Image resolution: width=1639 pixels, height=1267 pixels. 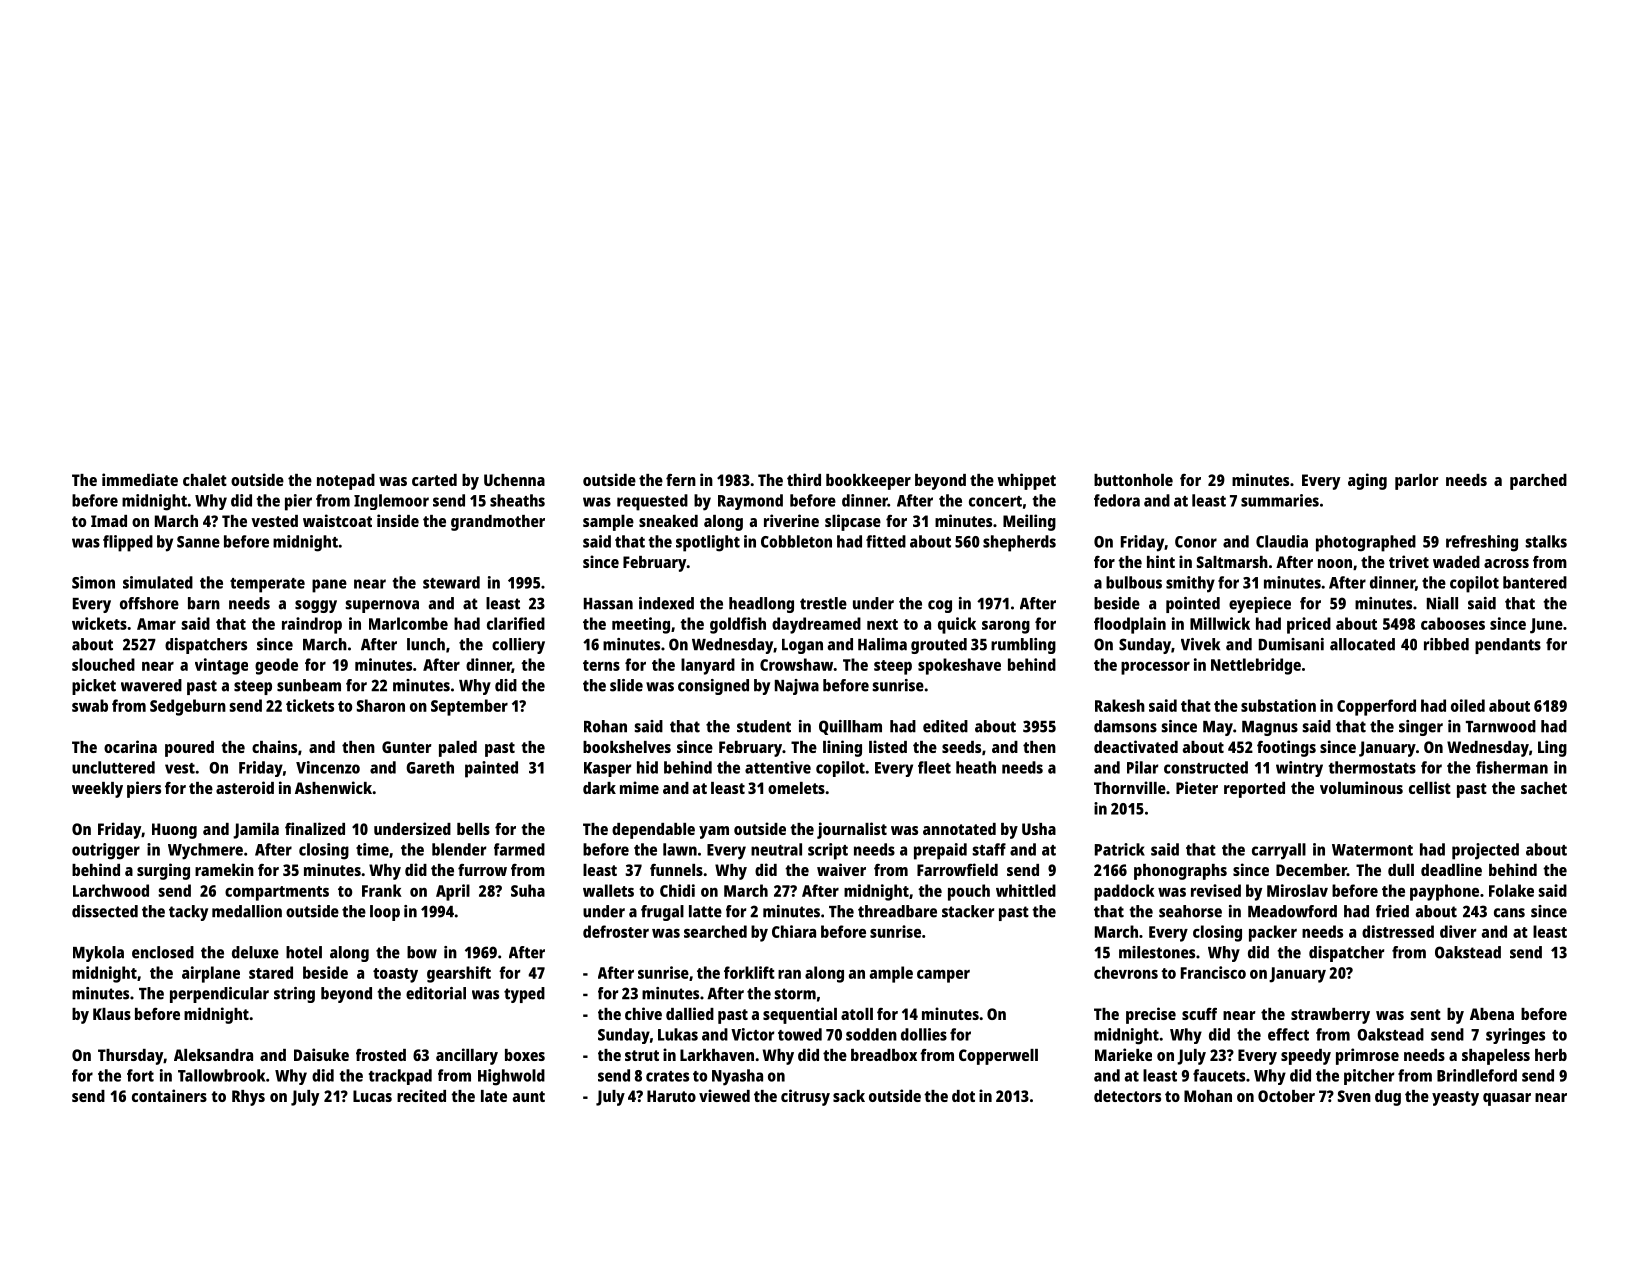 What do you see at coordinates (205, 480) in the page?
I see `chalet` at bounding box center [205, 480].
